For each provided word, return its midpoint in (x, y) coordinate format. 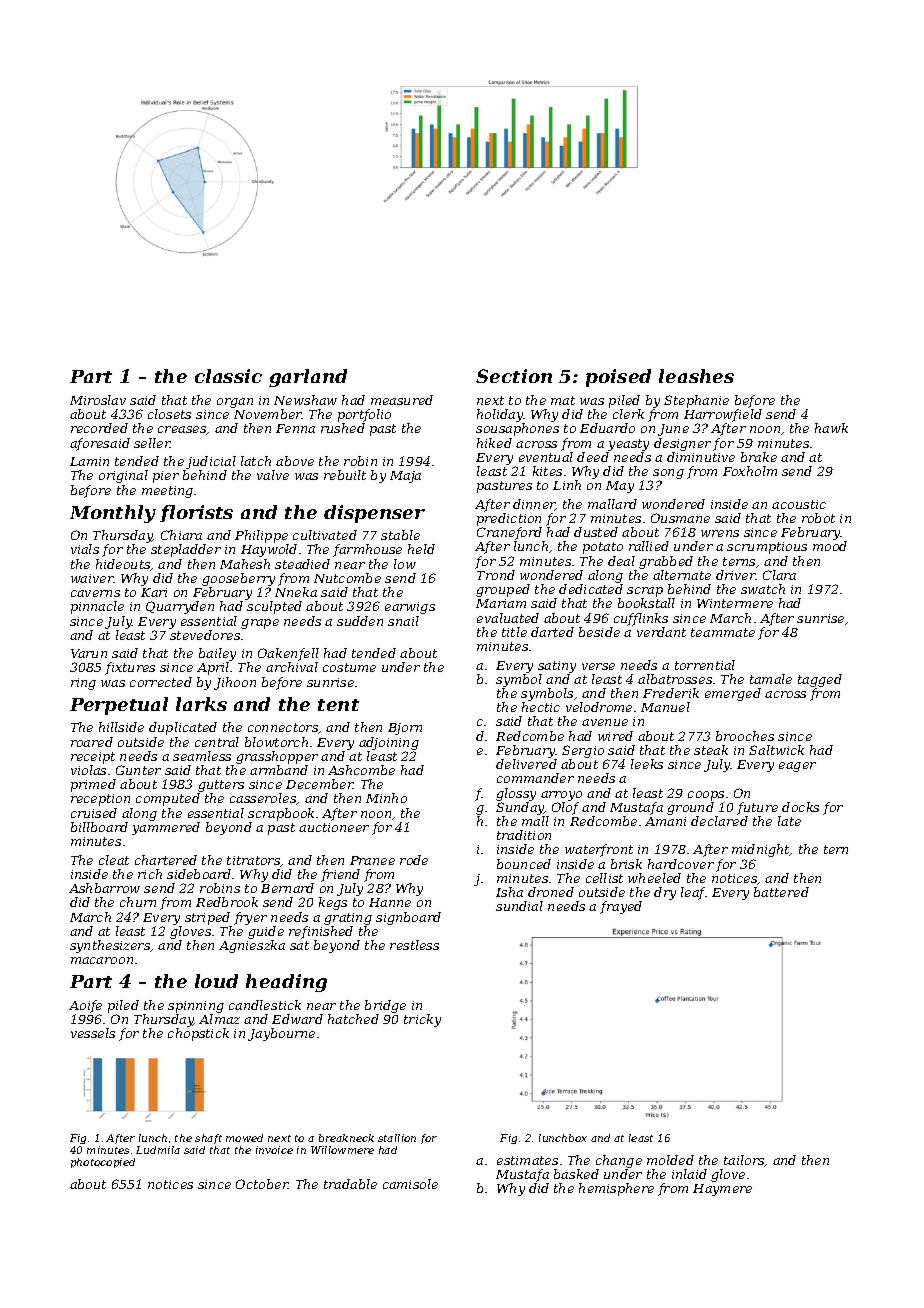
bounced (524, 864)
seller (152, 443)
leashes (696, 376)
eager (797, 767)
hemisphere (616, 1189)
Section (514, 376)
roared (92, 742)
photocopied (103, 1163)
